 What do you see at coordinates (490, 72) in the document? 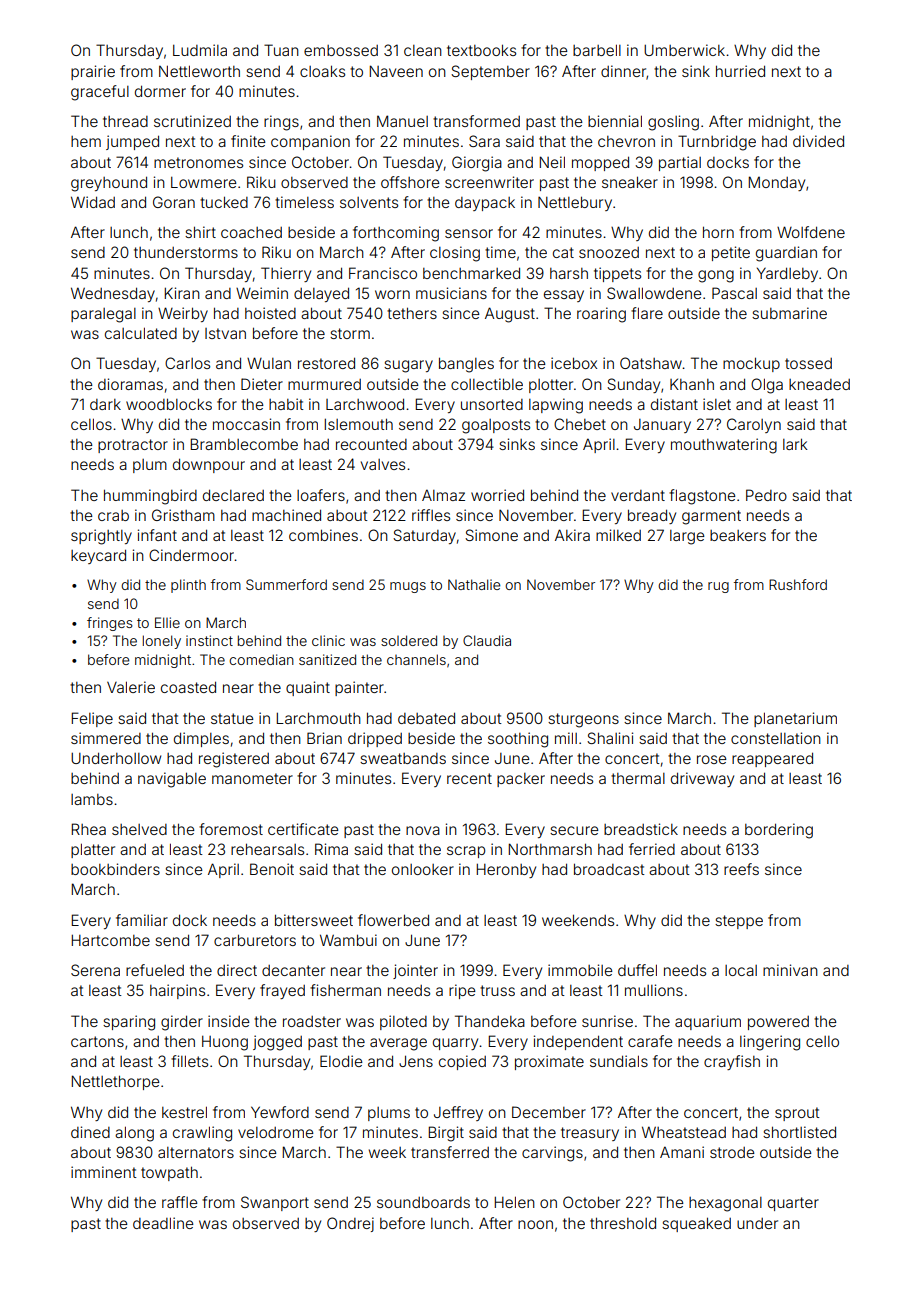
I see `September` at bounding box center [490, 72].
